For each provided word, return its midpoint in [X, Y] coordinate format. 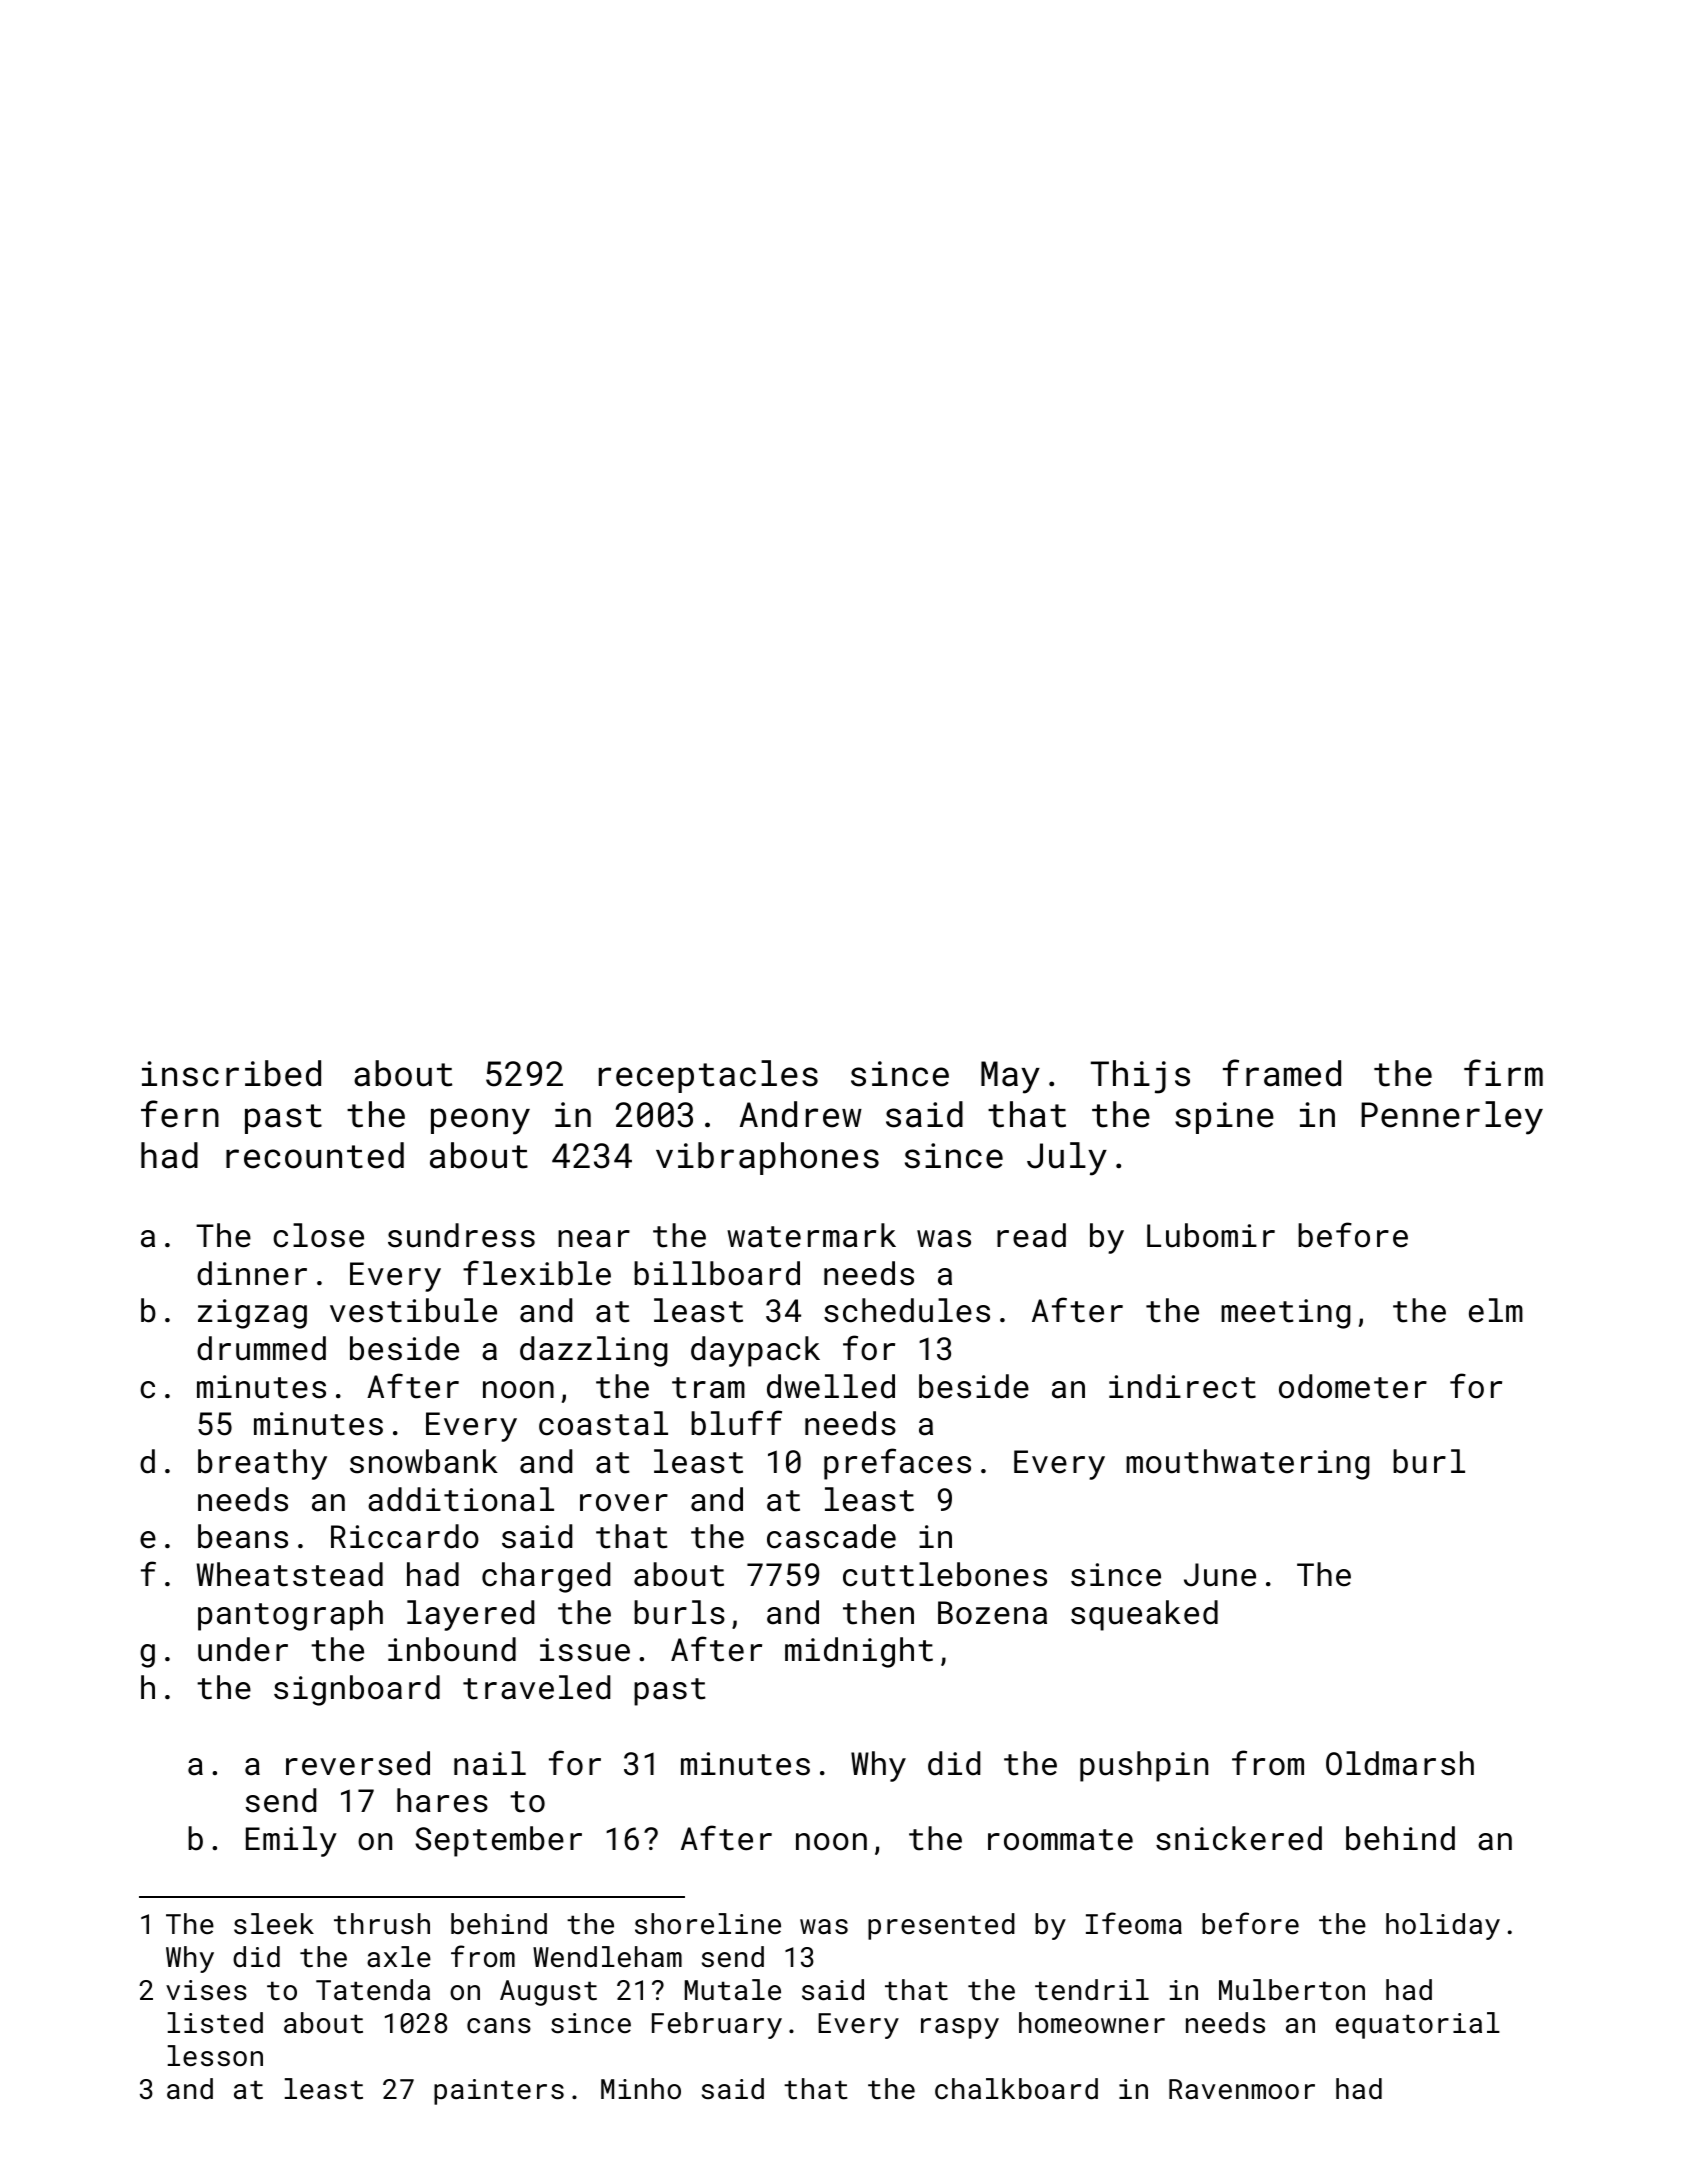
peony [480, 1121]
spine [1224, 1118]
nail [490, 1763]
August [548, 1993]
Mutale [733, 1990]
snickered [1239, 1838]
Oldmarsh [1400, 1763]
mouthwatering [1248, 1464]
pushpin [1144, 1766]
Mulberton [1292, 1990]
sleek [274, 1924]
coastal [603, 1423]
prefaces [897, 1464]
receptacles [708, 1076]
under [243, 1649]
